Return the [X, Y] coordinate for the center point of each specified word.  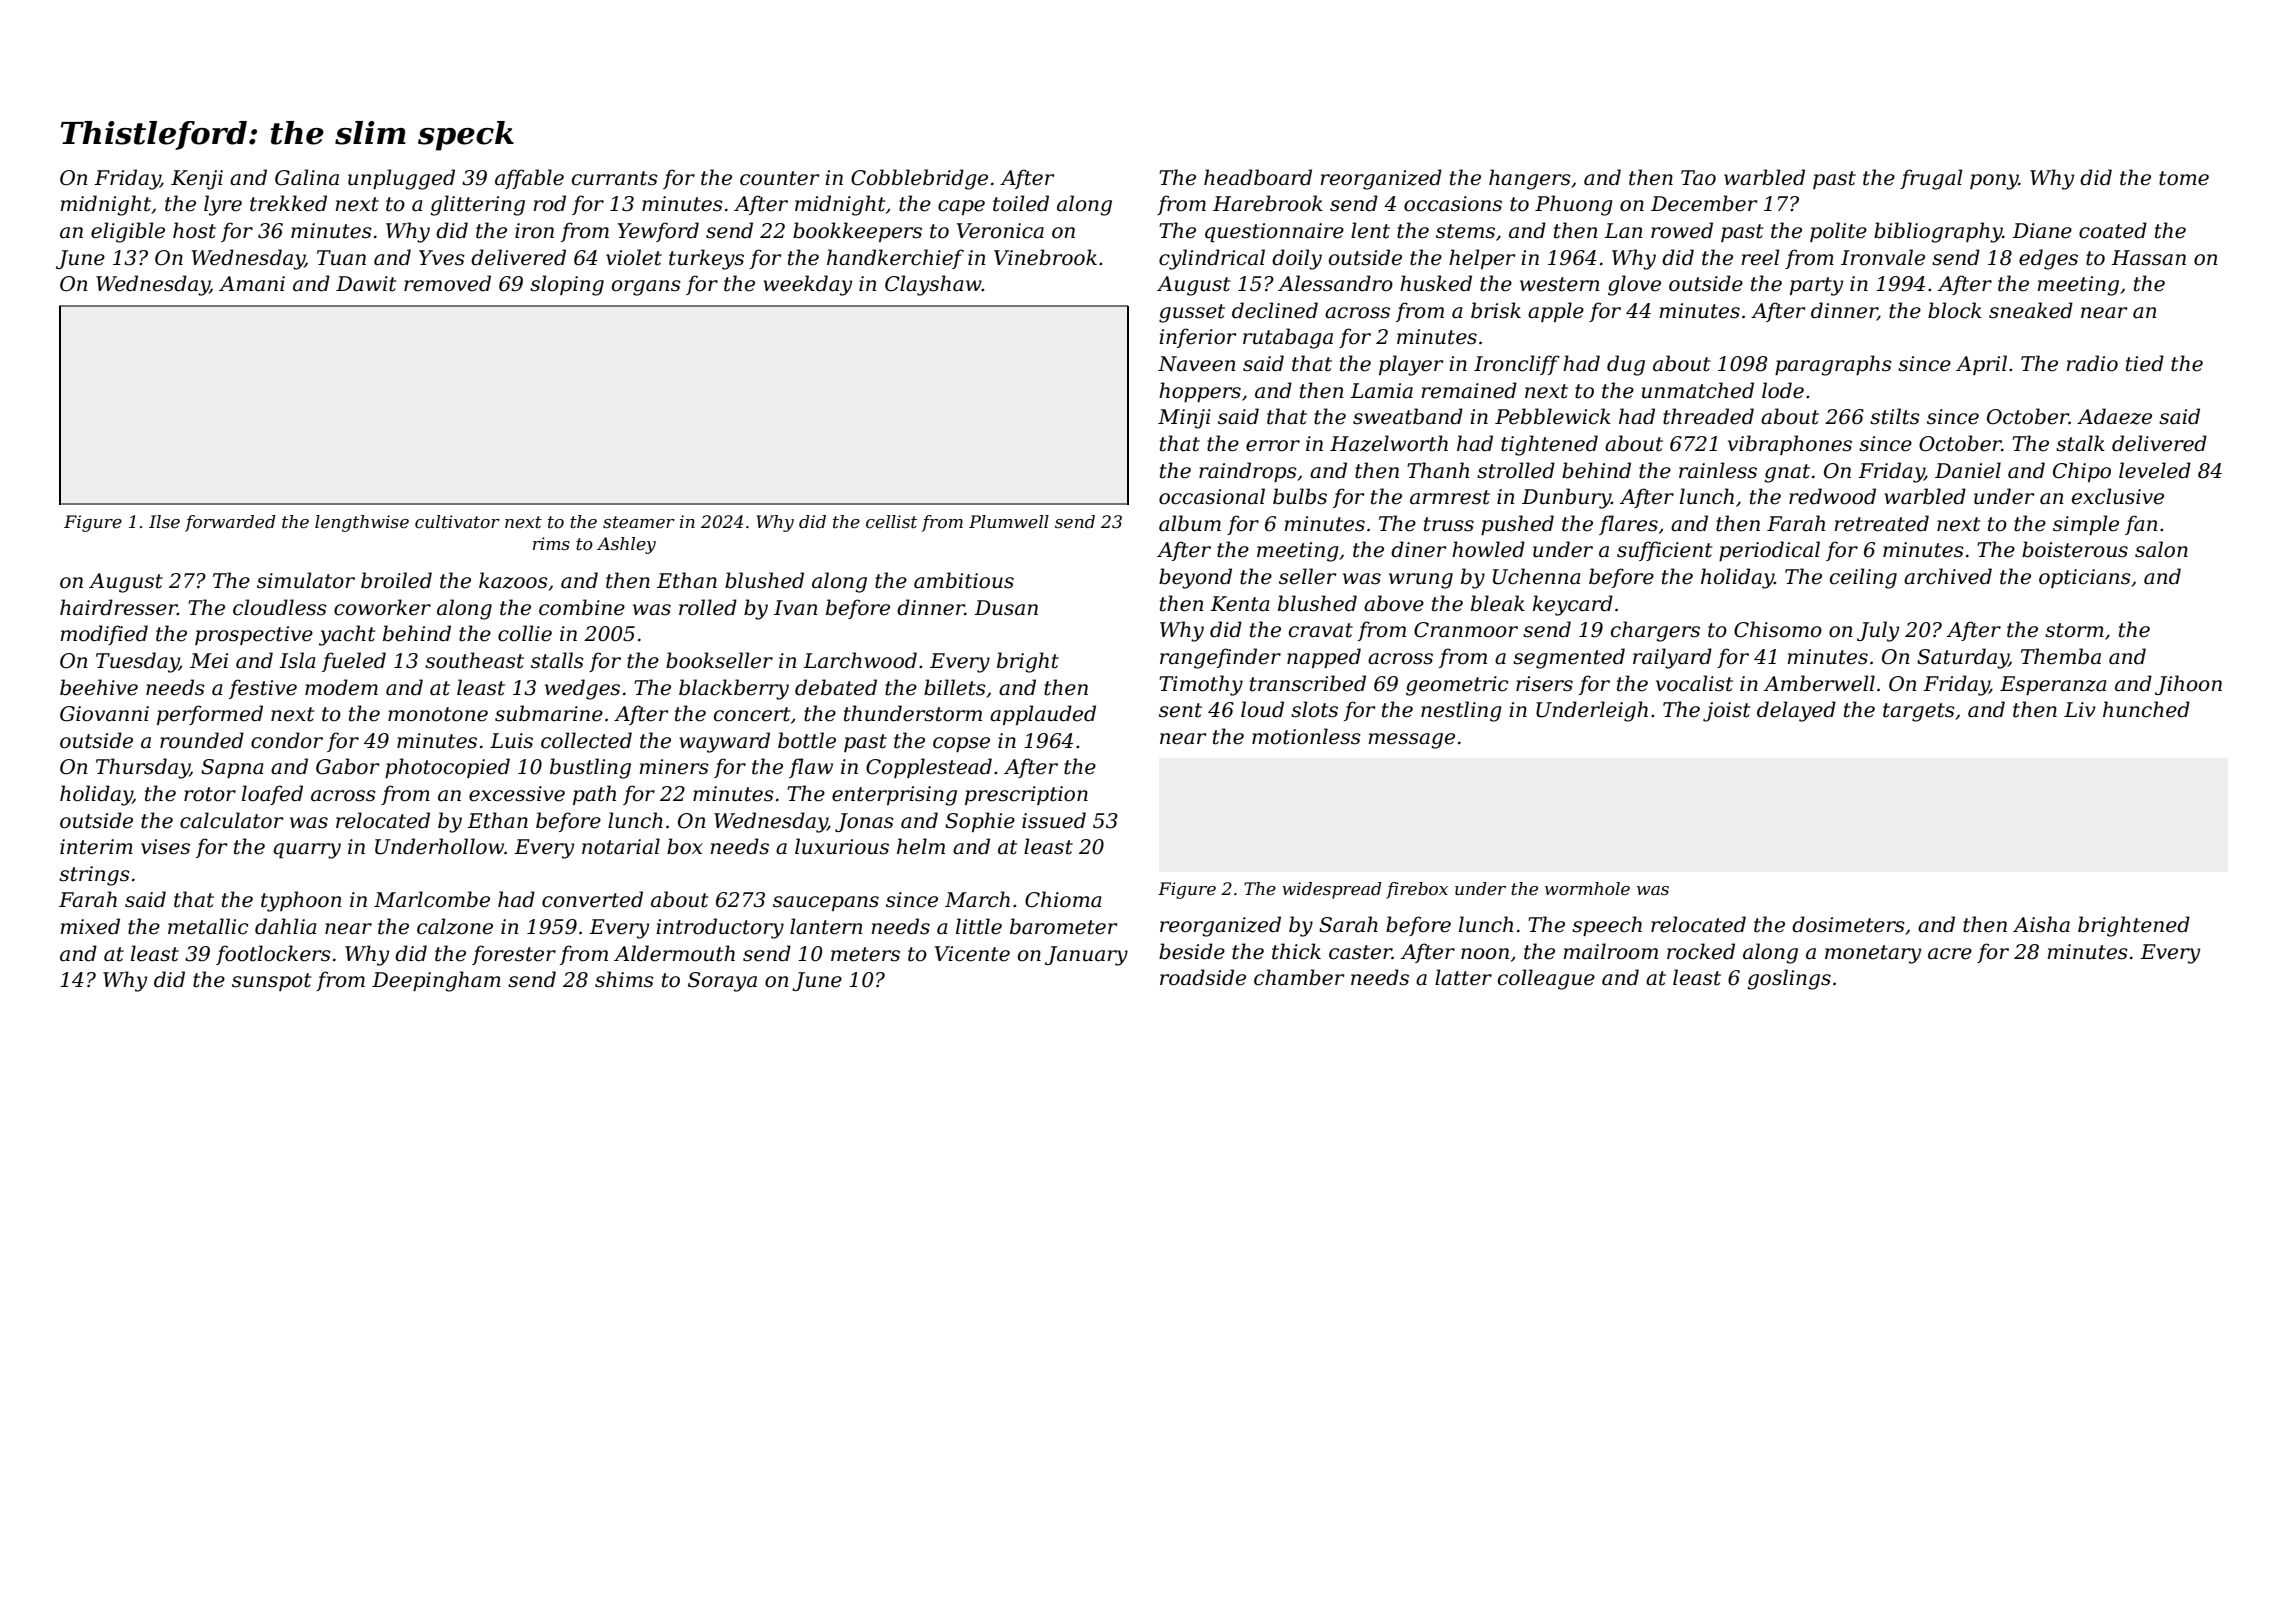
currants [615, 178]
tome [2184, 178]
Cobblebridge [919, 179]
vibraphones [1790, 445]
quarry [307, 851]
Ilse [164, 522]
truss [1449, 524]
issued [1054, 820]
